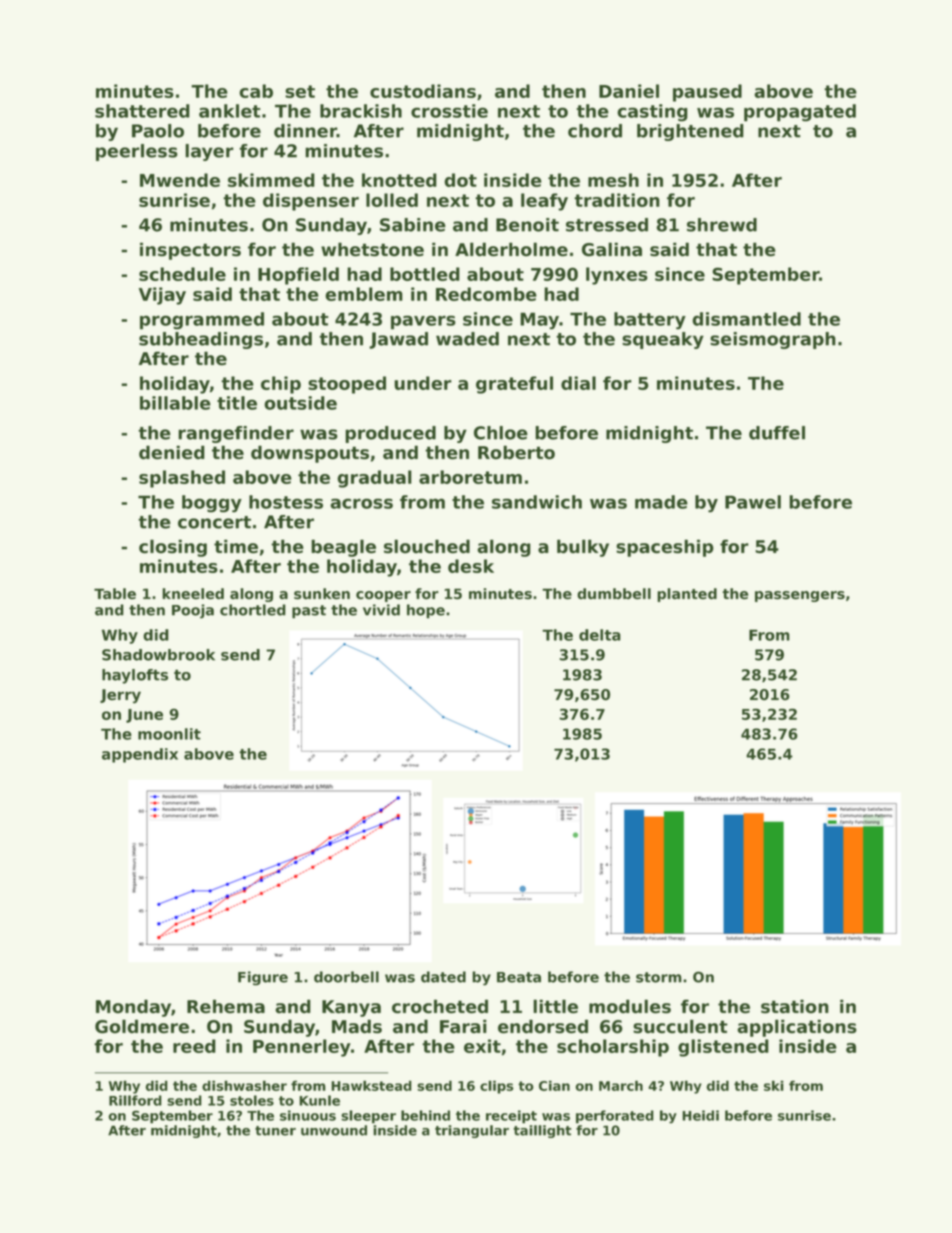 The height and width of the document is (1233, 952). Describe the element at coordinates (511, 249) in the document. I see `Alderholme` at that location.
